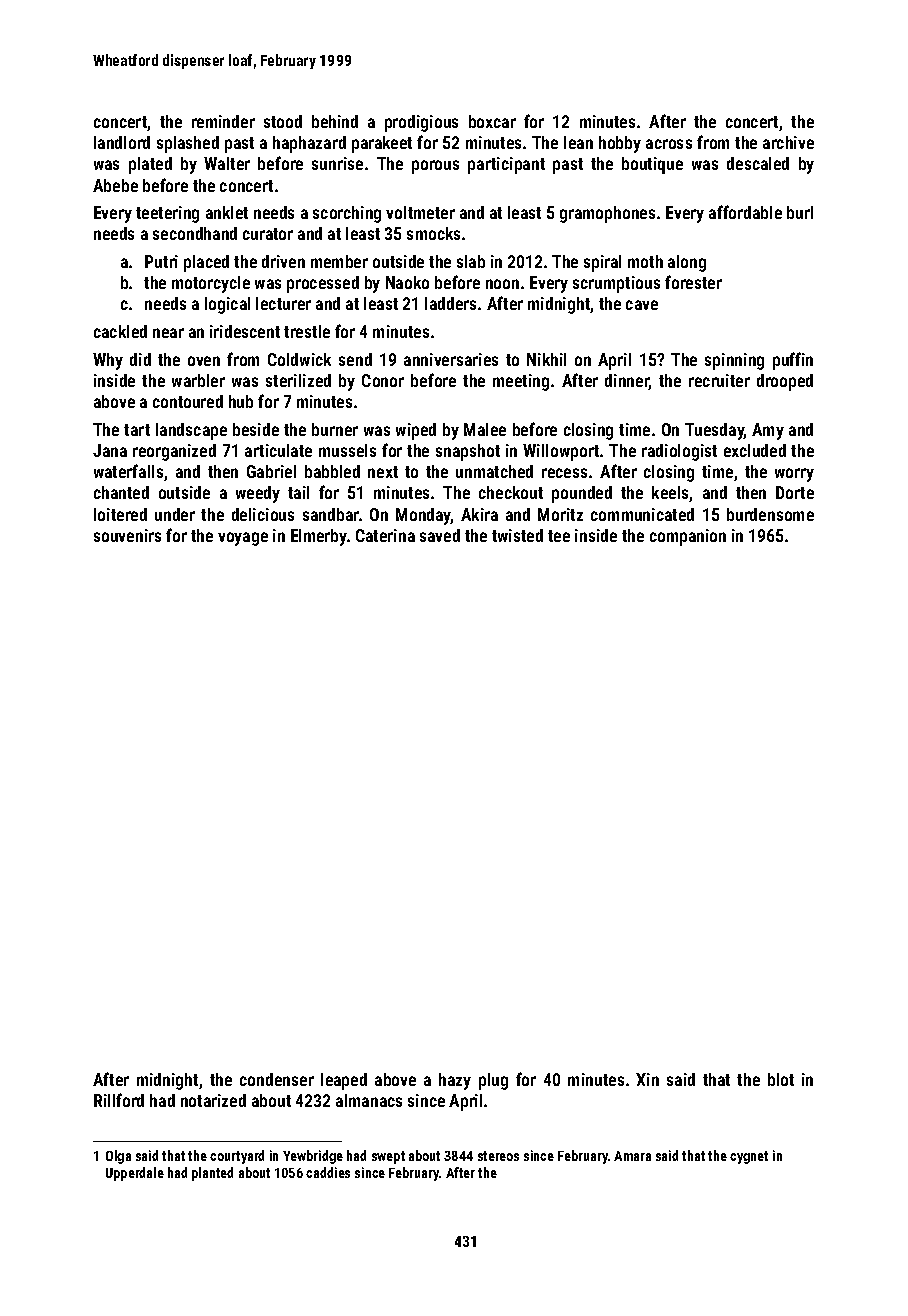 Image resolution: width=908 pixels, height=1316 pixels. Describe the element at coordinates (420, 212) in the screenshot. I see `voltmeter` at that location.
